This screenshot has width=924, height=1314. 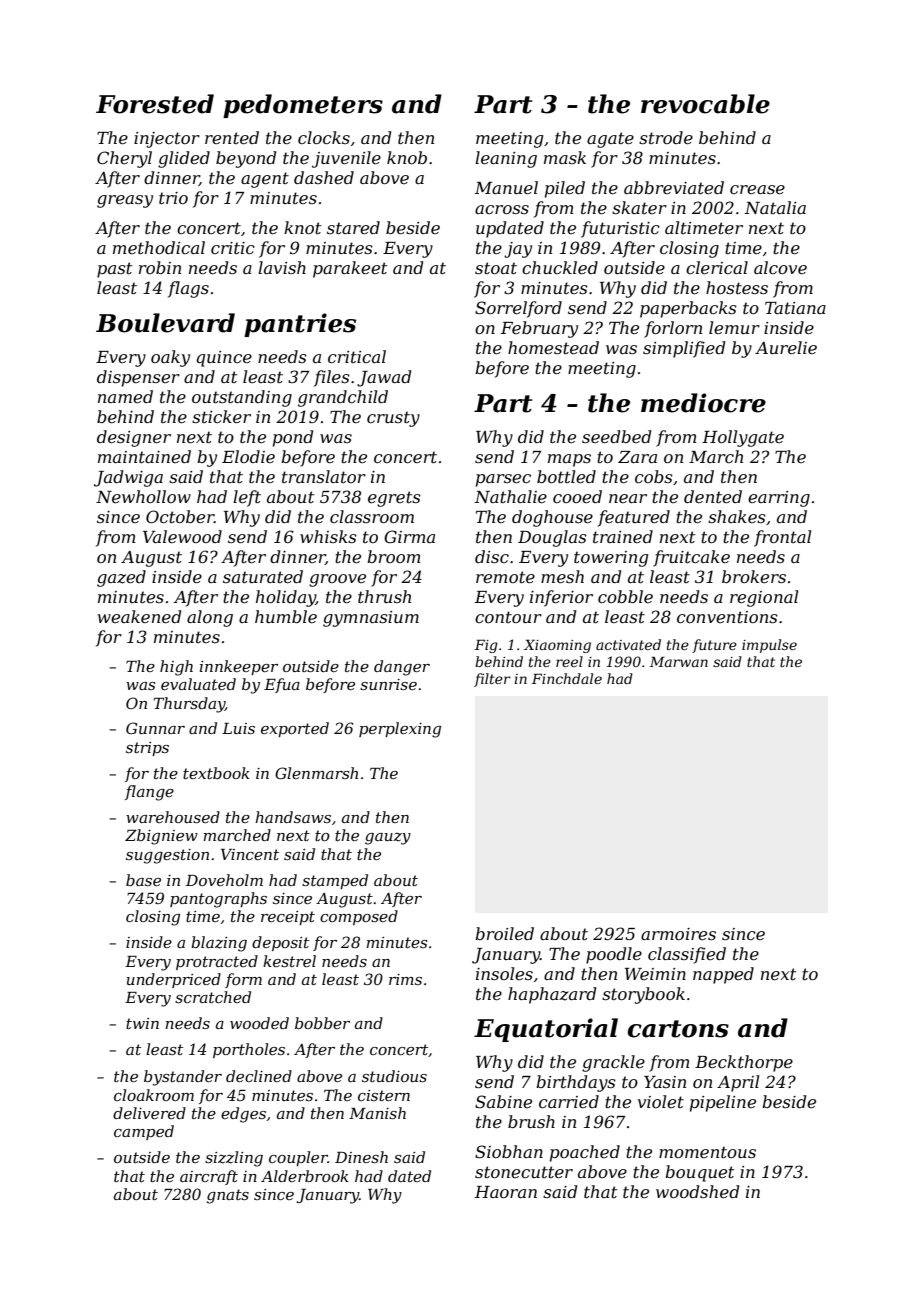 What do you see at coordinates (228, 1196) in the screenshot?
I see `gnats` at bounding box center [228, 1196].
